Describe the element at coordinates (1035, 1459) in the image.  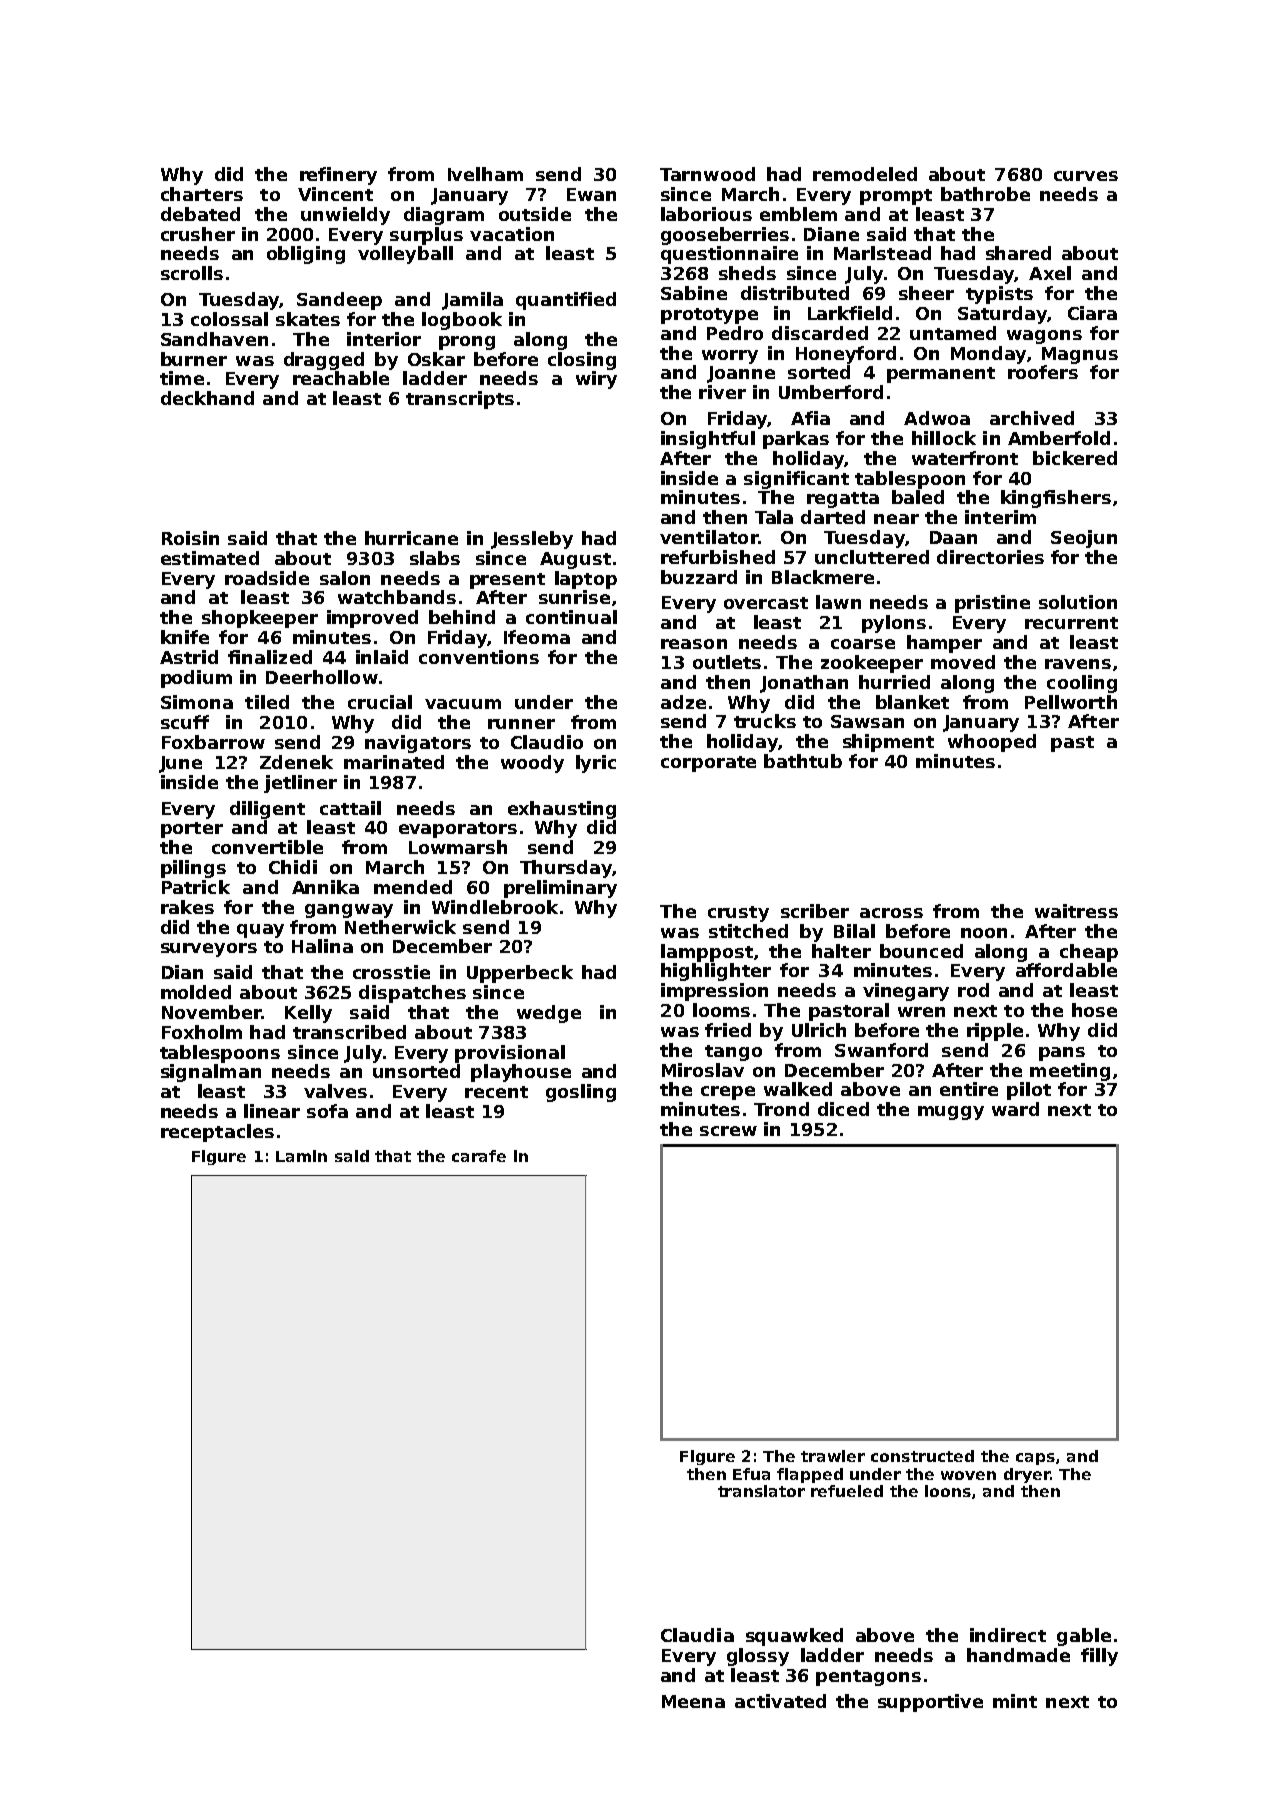
I see `caps` at that location.
